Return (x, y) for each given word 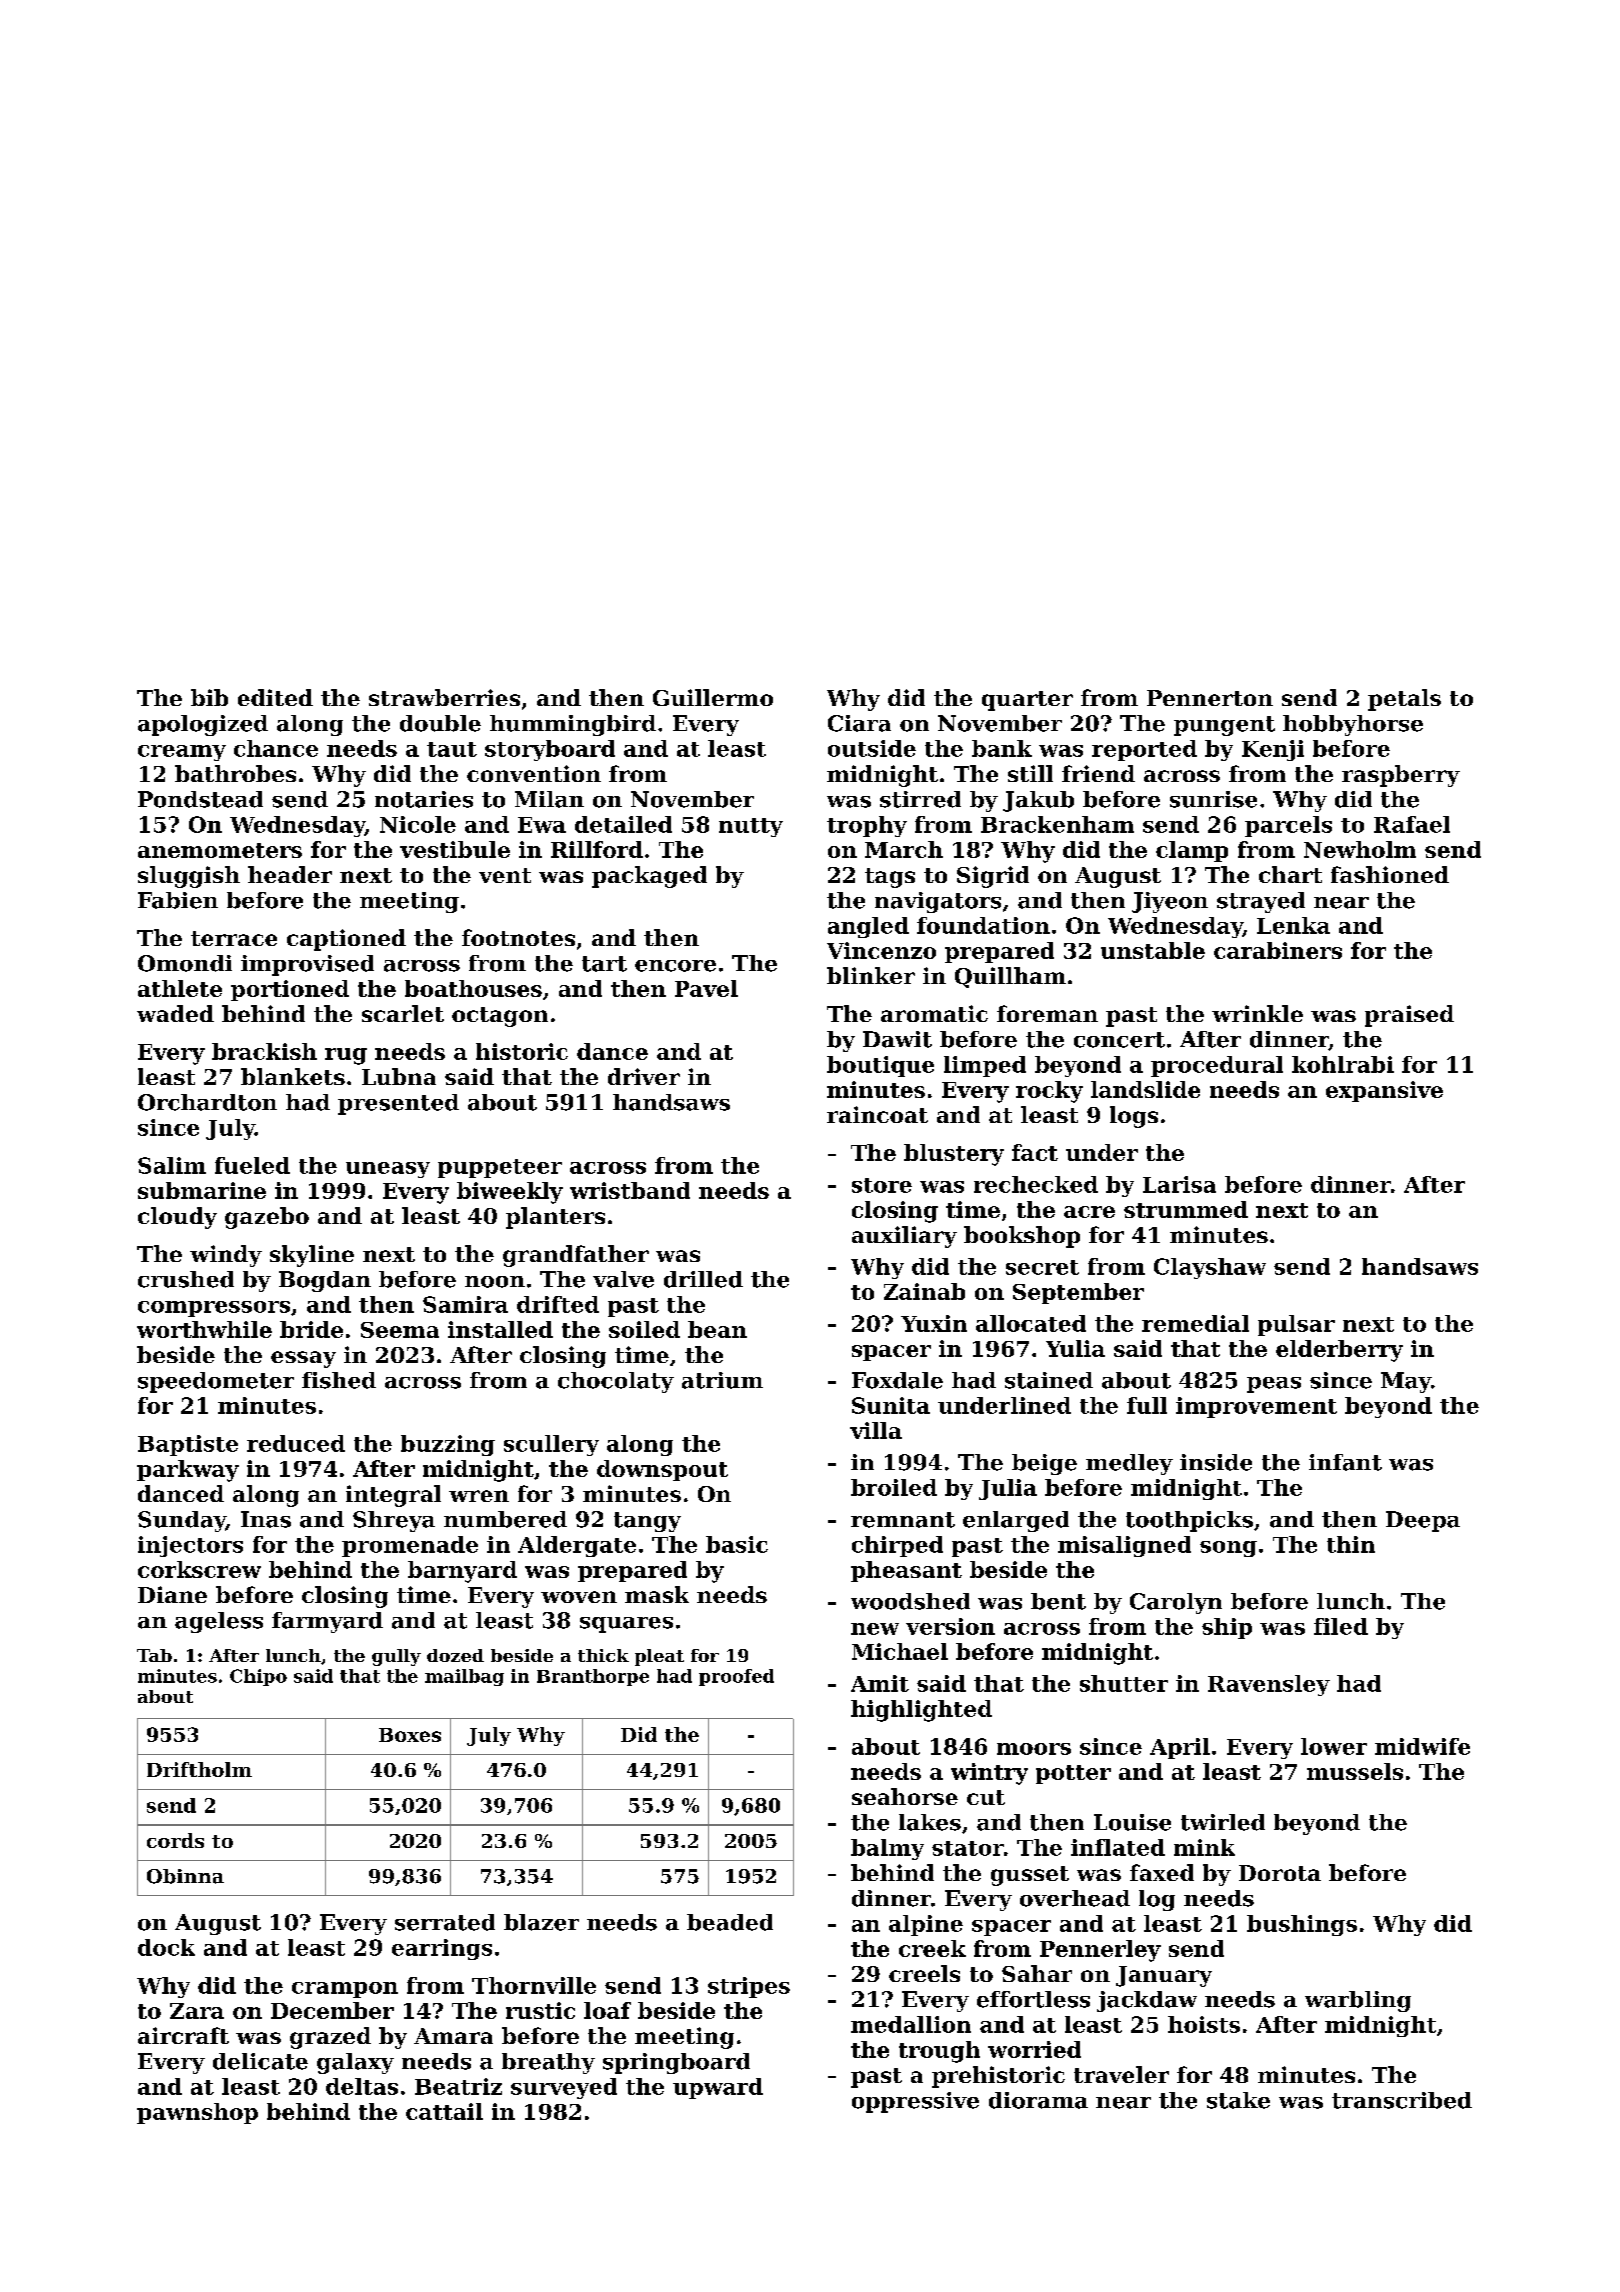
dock (166, 1947)
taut (452, 749)
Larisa (1179, 1184)
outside (872, 748)
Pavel (706, 988)
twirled (1223, 1822)
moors (1034, 1749)
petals (1404, 700)
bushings (1302, 1925)
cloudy (177, 1218)
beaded (730, 1922)
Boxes (410, 1735)
